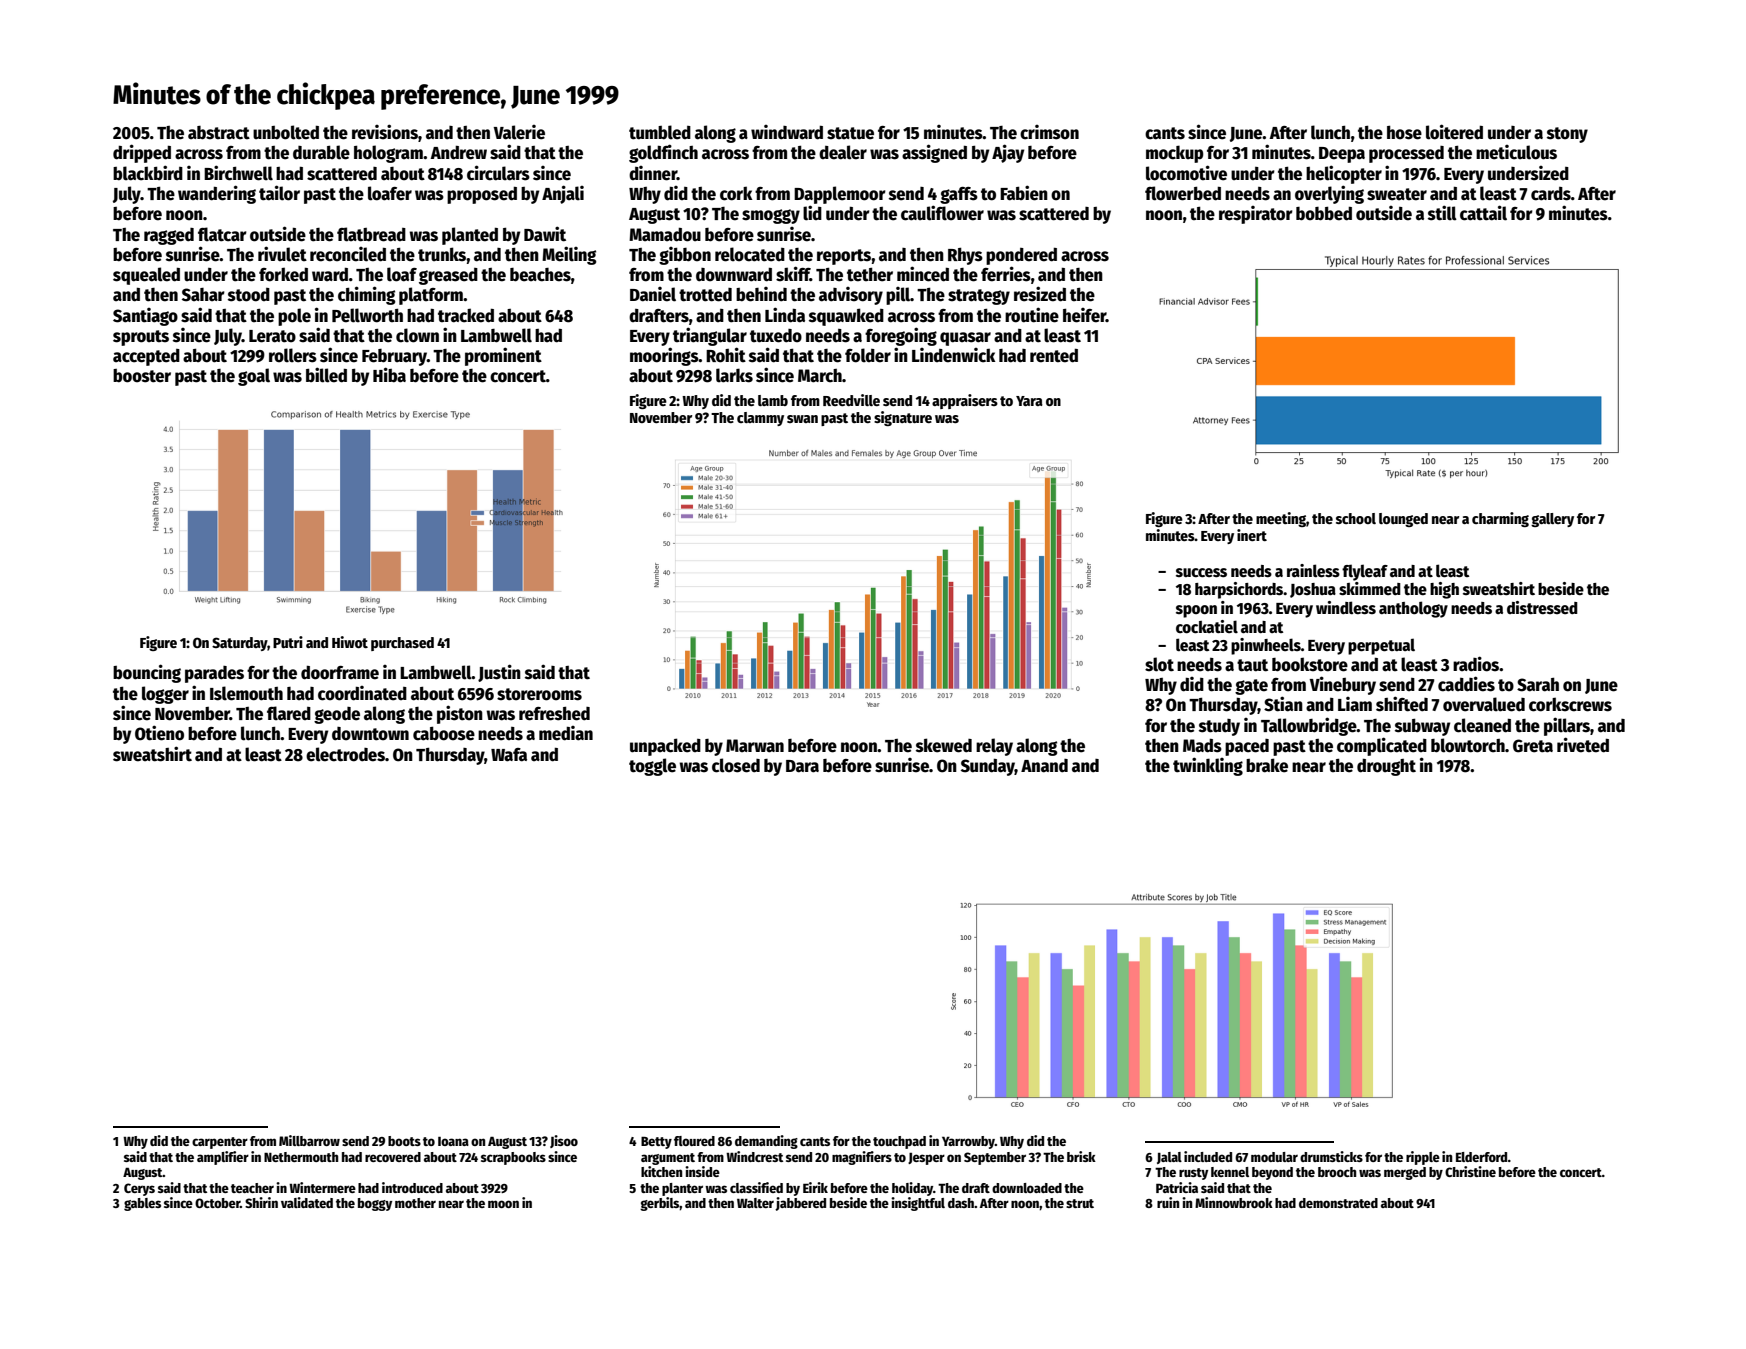 Image resolution: width=1746 pixels, height=1349 pixels. What do you see at coordinates (503, 1204) in the screenshot?
I see `moon` at bounding box center [503, 1204].
